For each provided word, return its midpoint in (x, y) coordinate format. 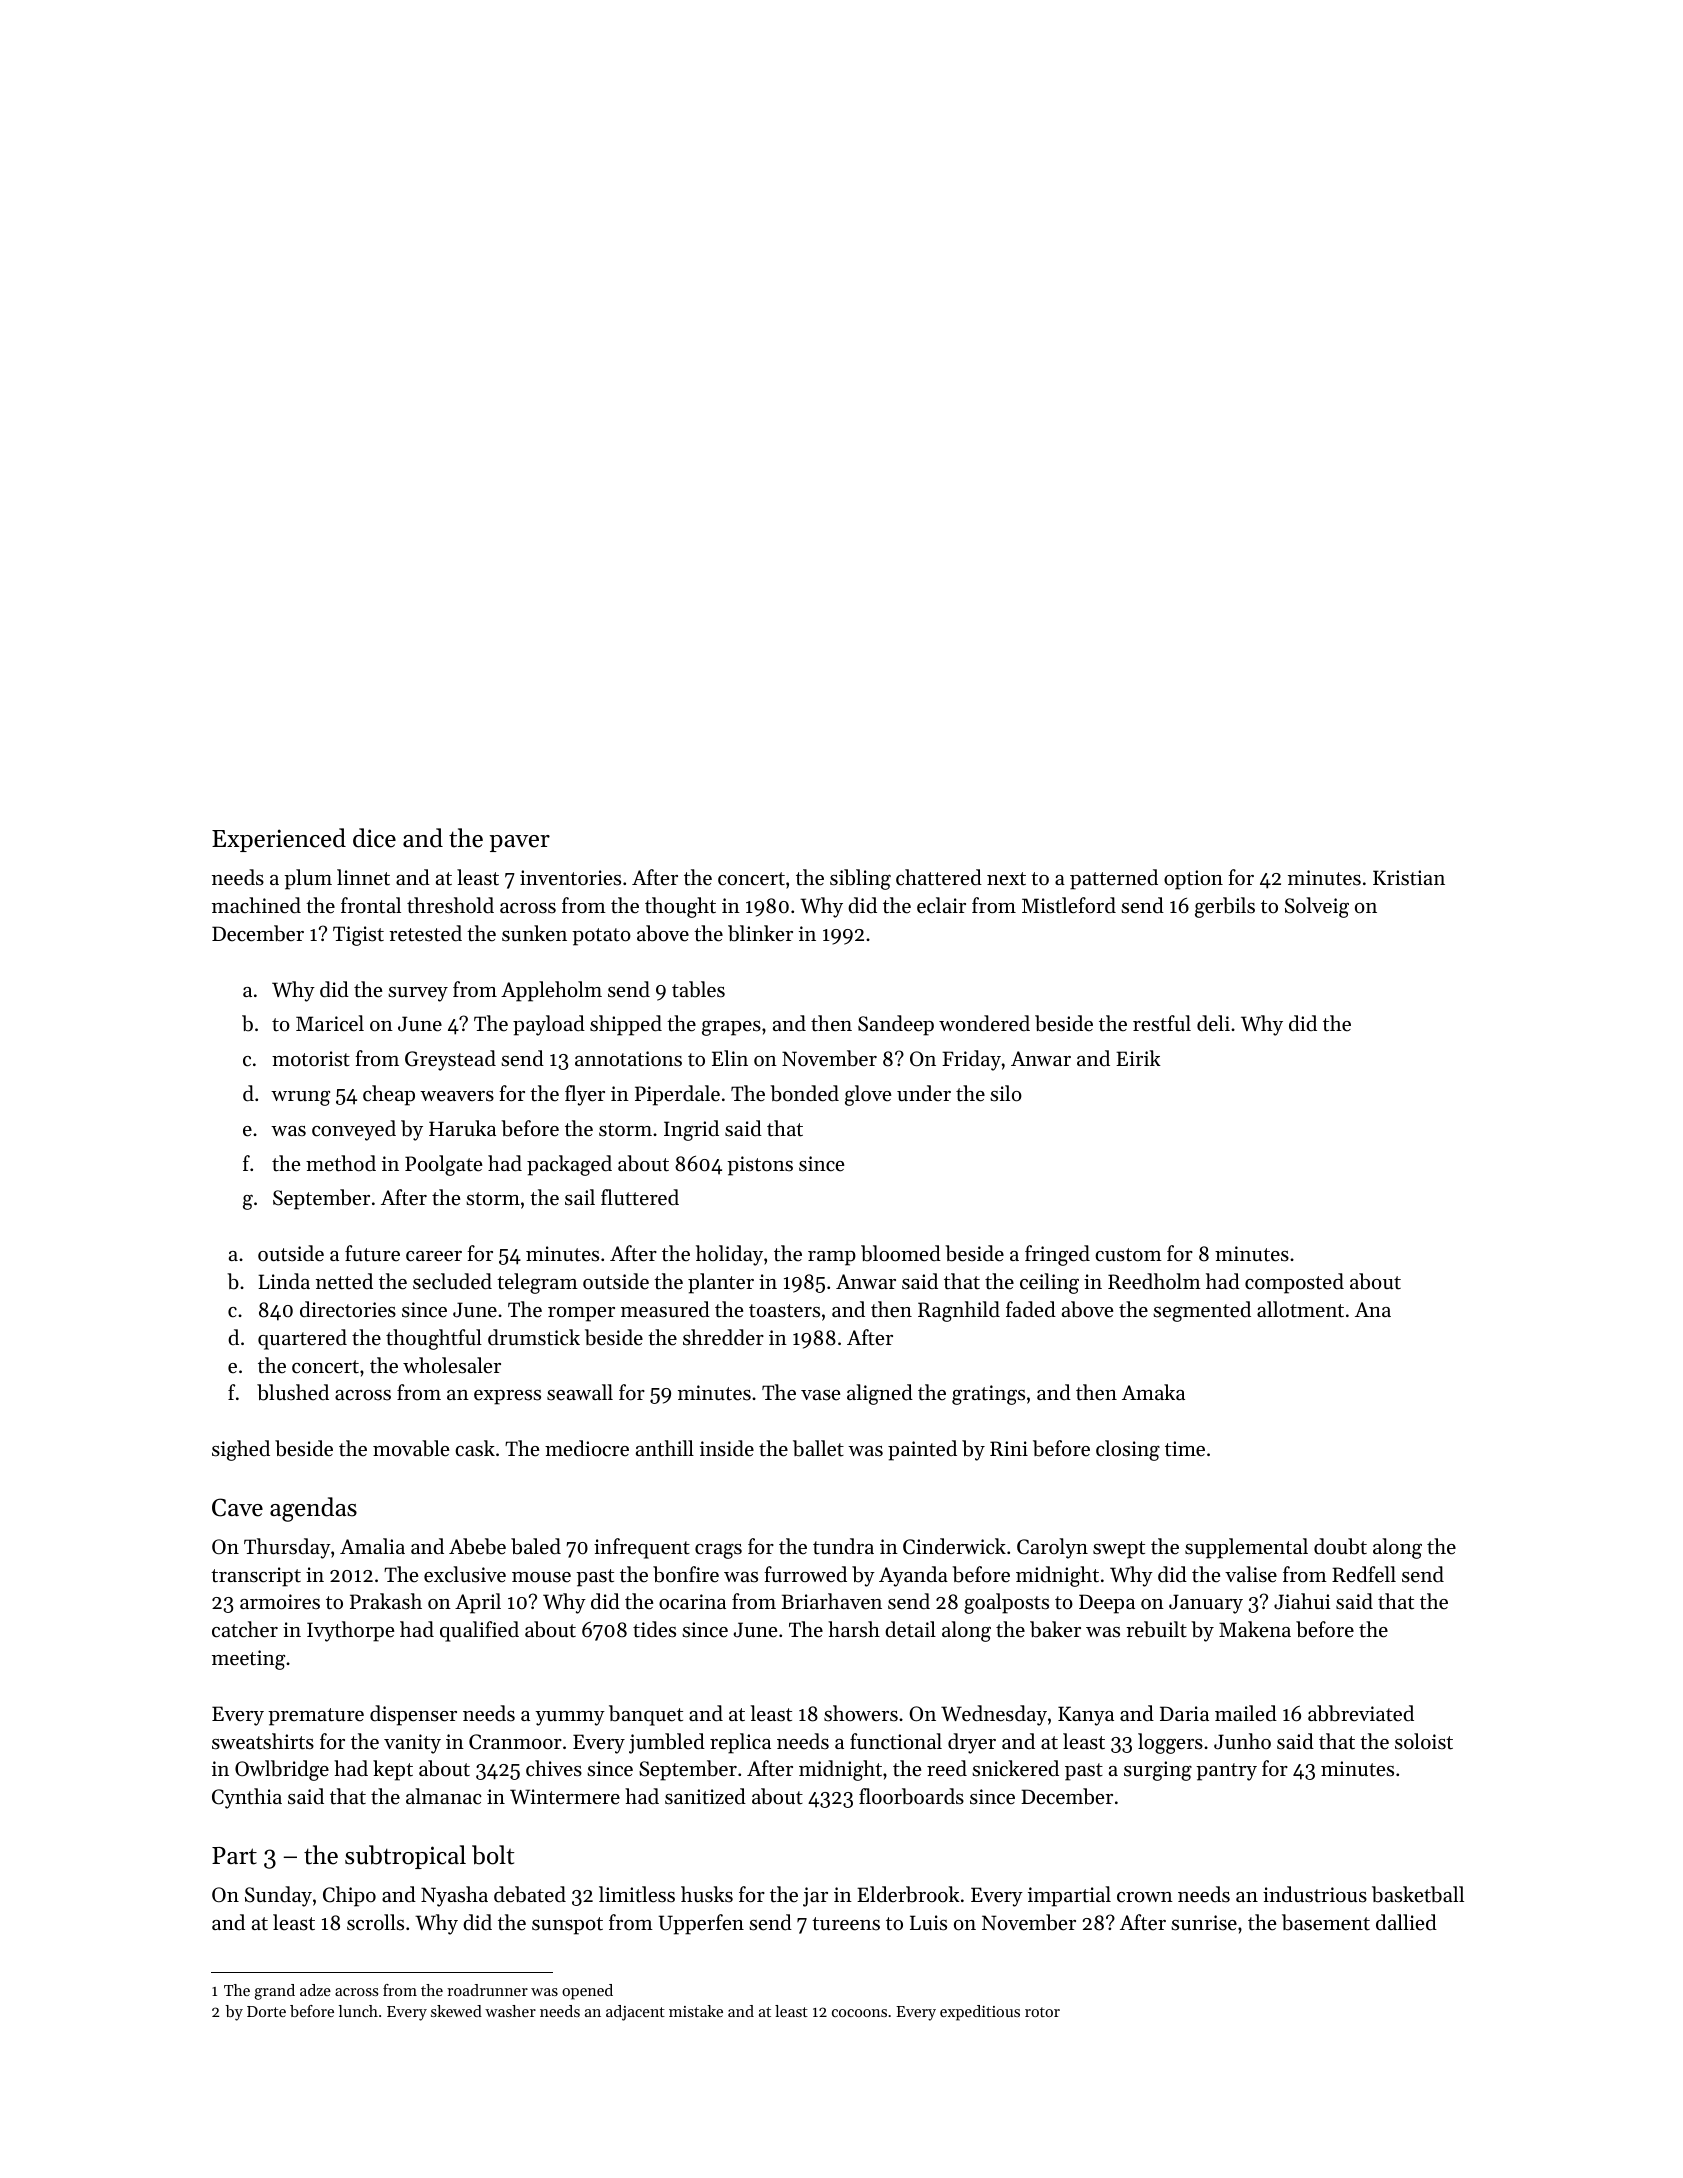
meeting (248, 1660)
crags (718, 1551)
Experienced (279, 840)
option (1193, 880)
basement (1326, 1922)
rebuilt (1156, 1629)
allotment (1300, 1309)
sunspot (567, 1926)
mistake (696, 2011)
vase (820, 1395)
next (1006, 879)
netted (344, 1281)
